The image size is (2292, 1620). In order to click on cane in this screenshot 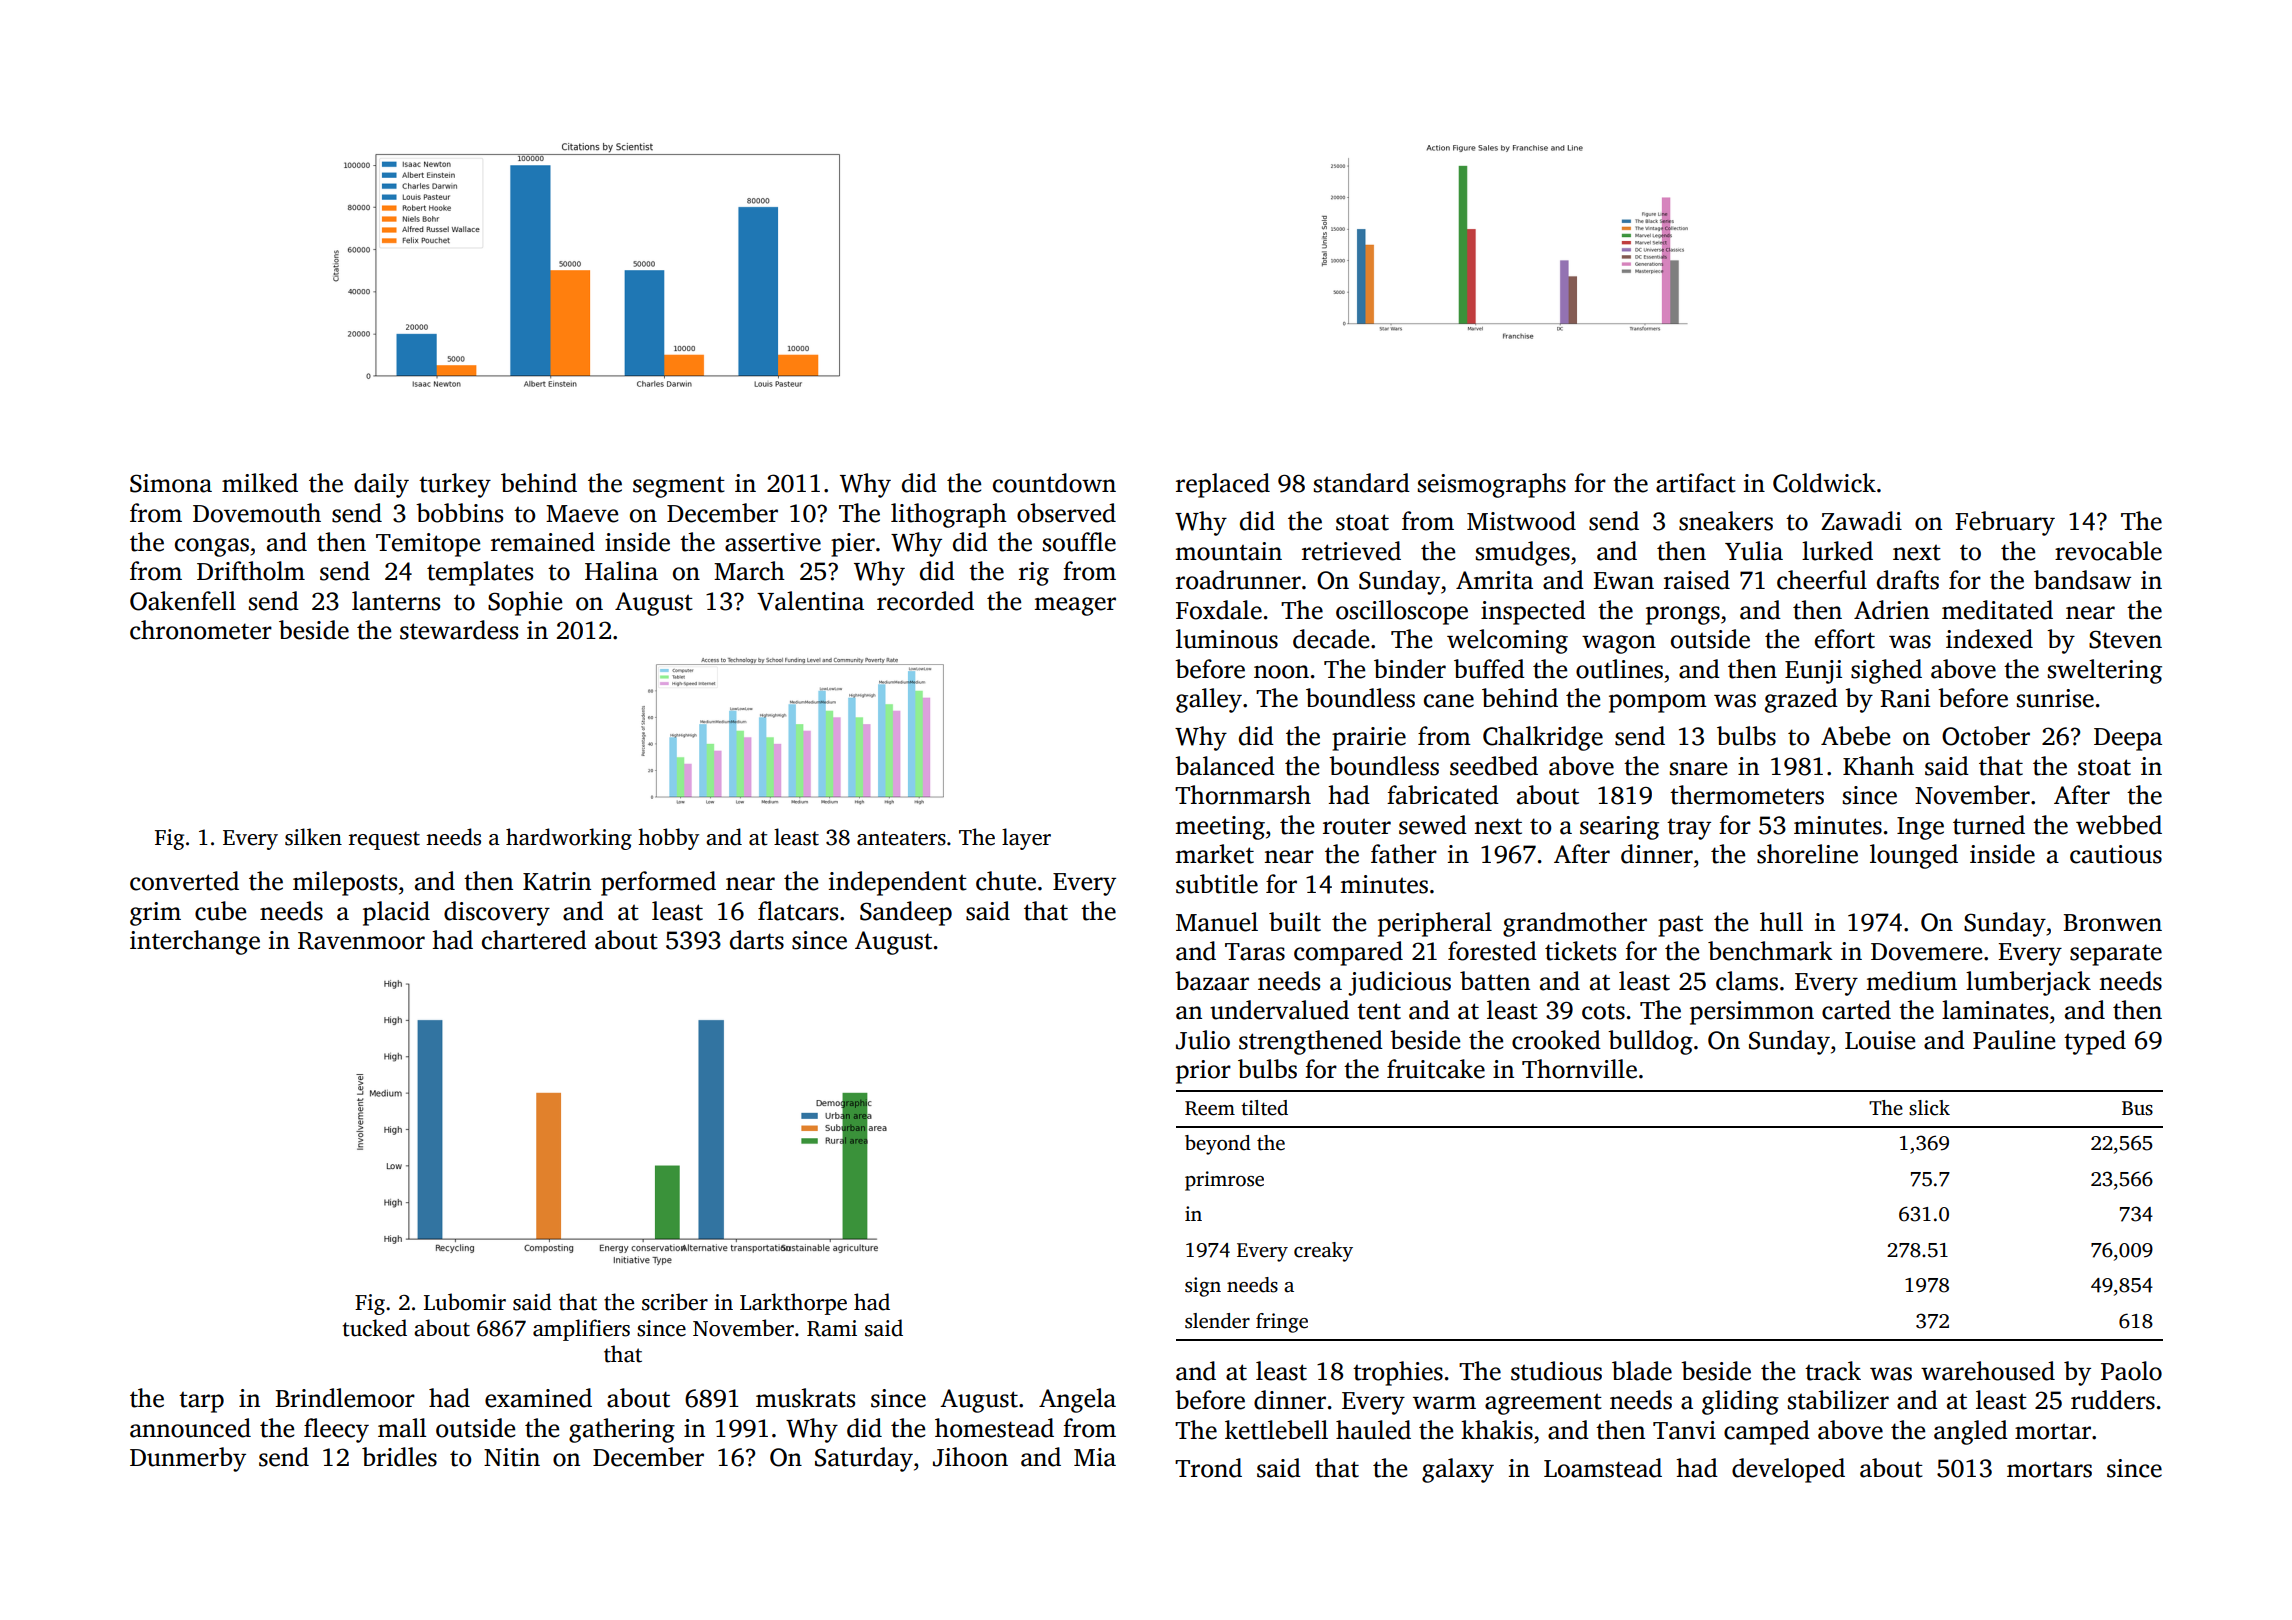, I will do `click(1449, 701)`.
